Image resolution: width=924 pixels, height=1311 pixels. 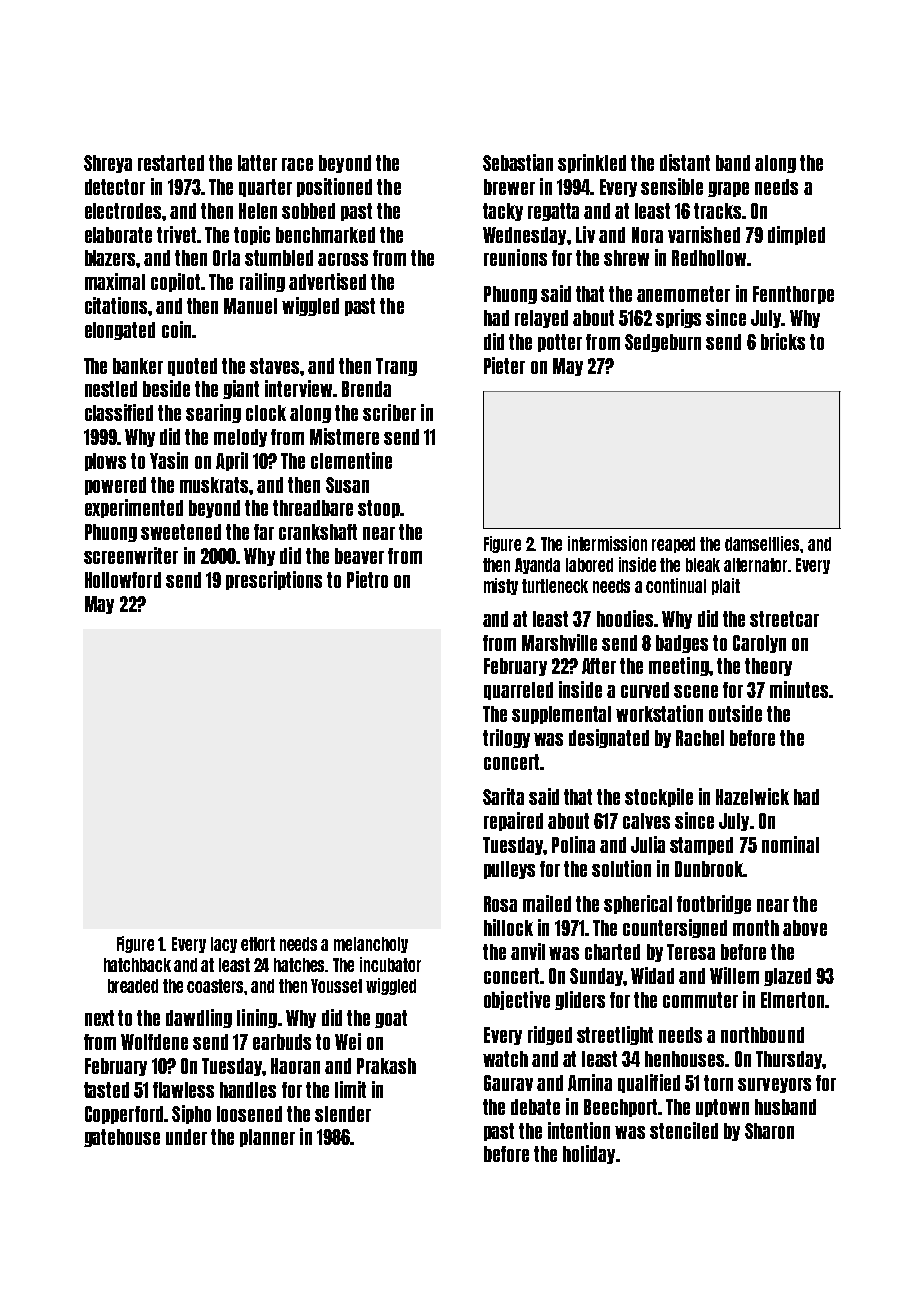 What do you see at coordinates (553, 212) in the screenshot?
I see `regatta` at bounding box center [553, 212].
